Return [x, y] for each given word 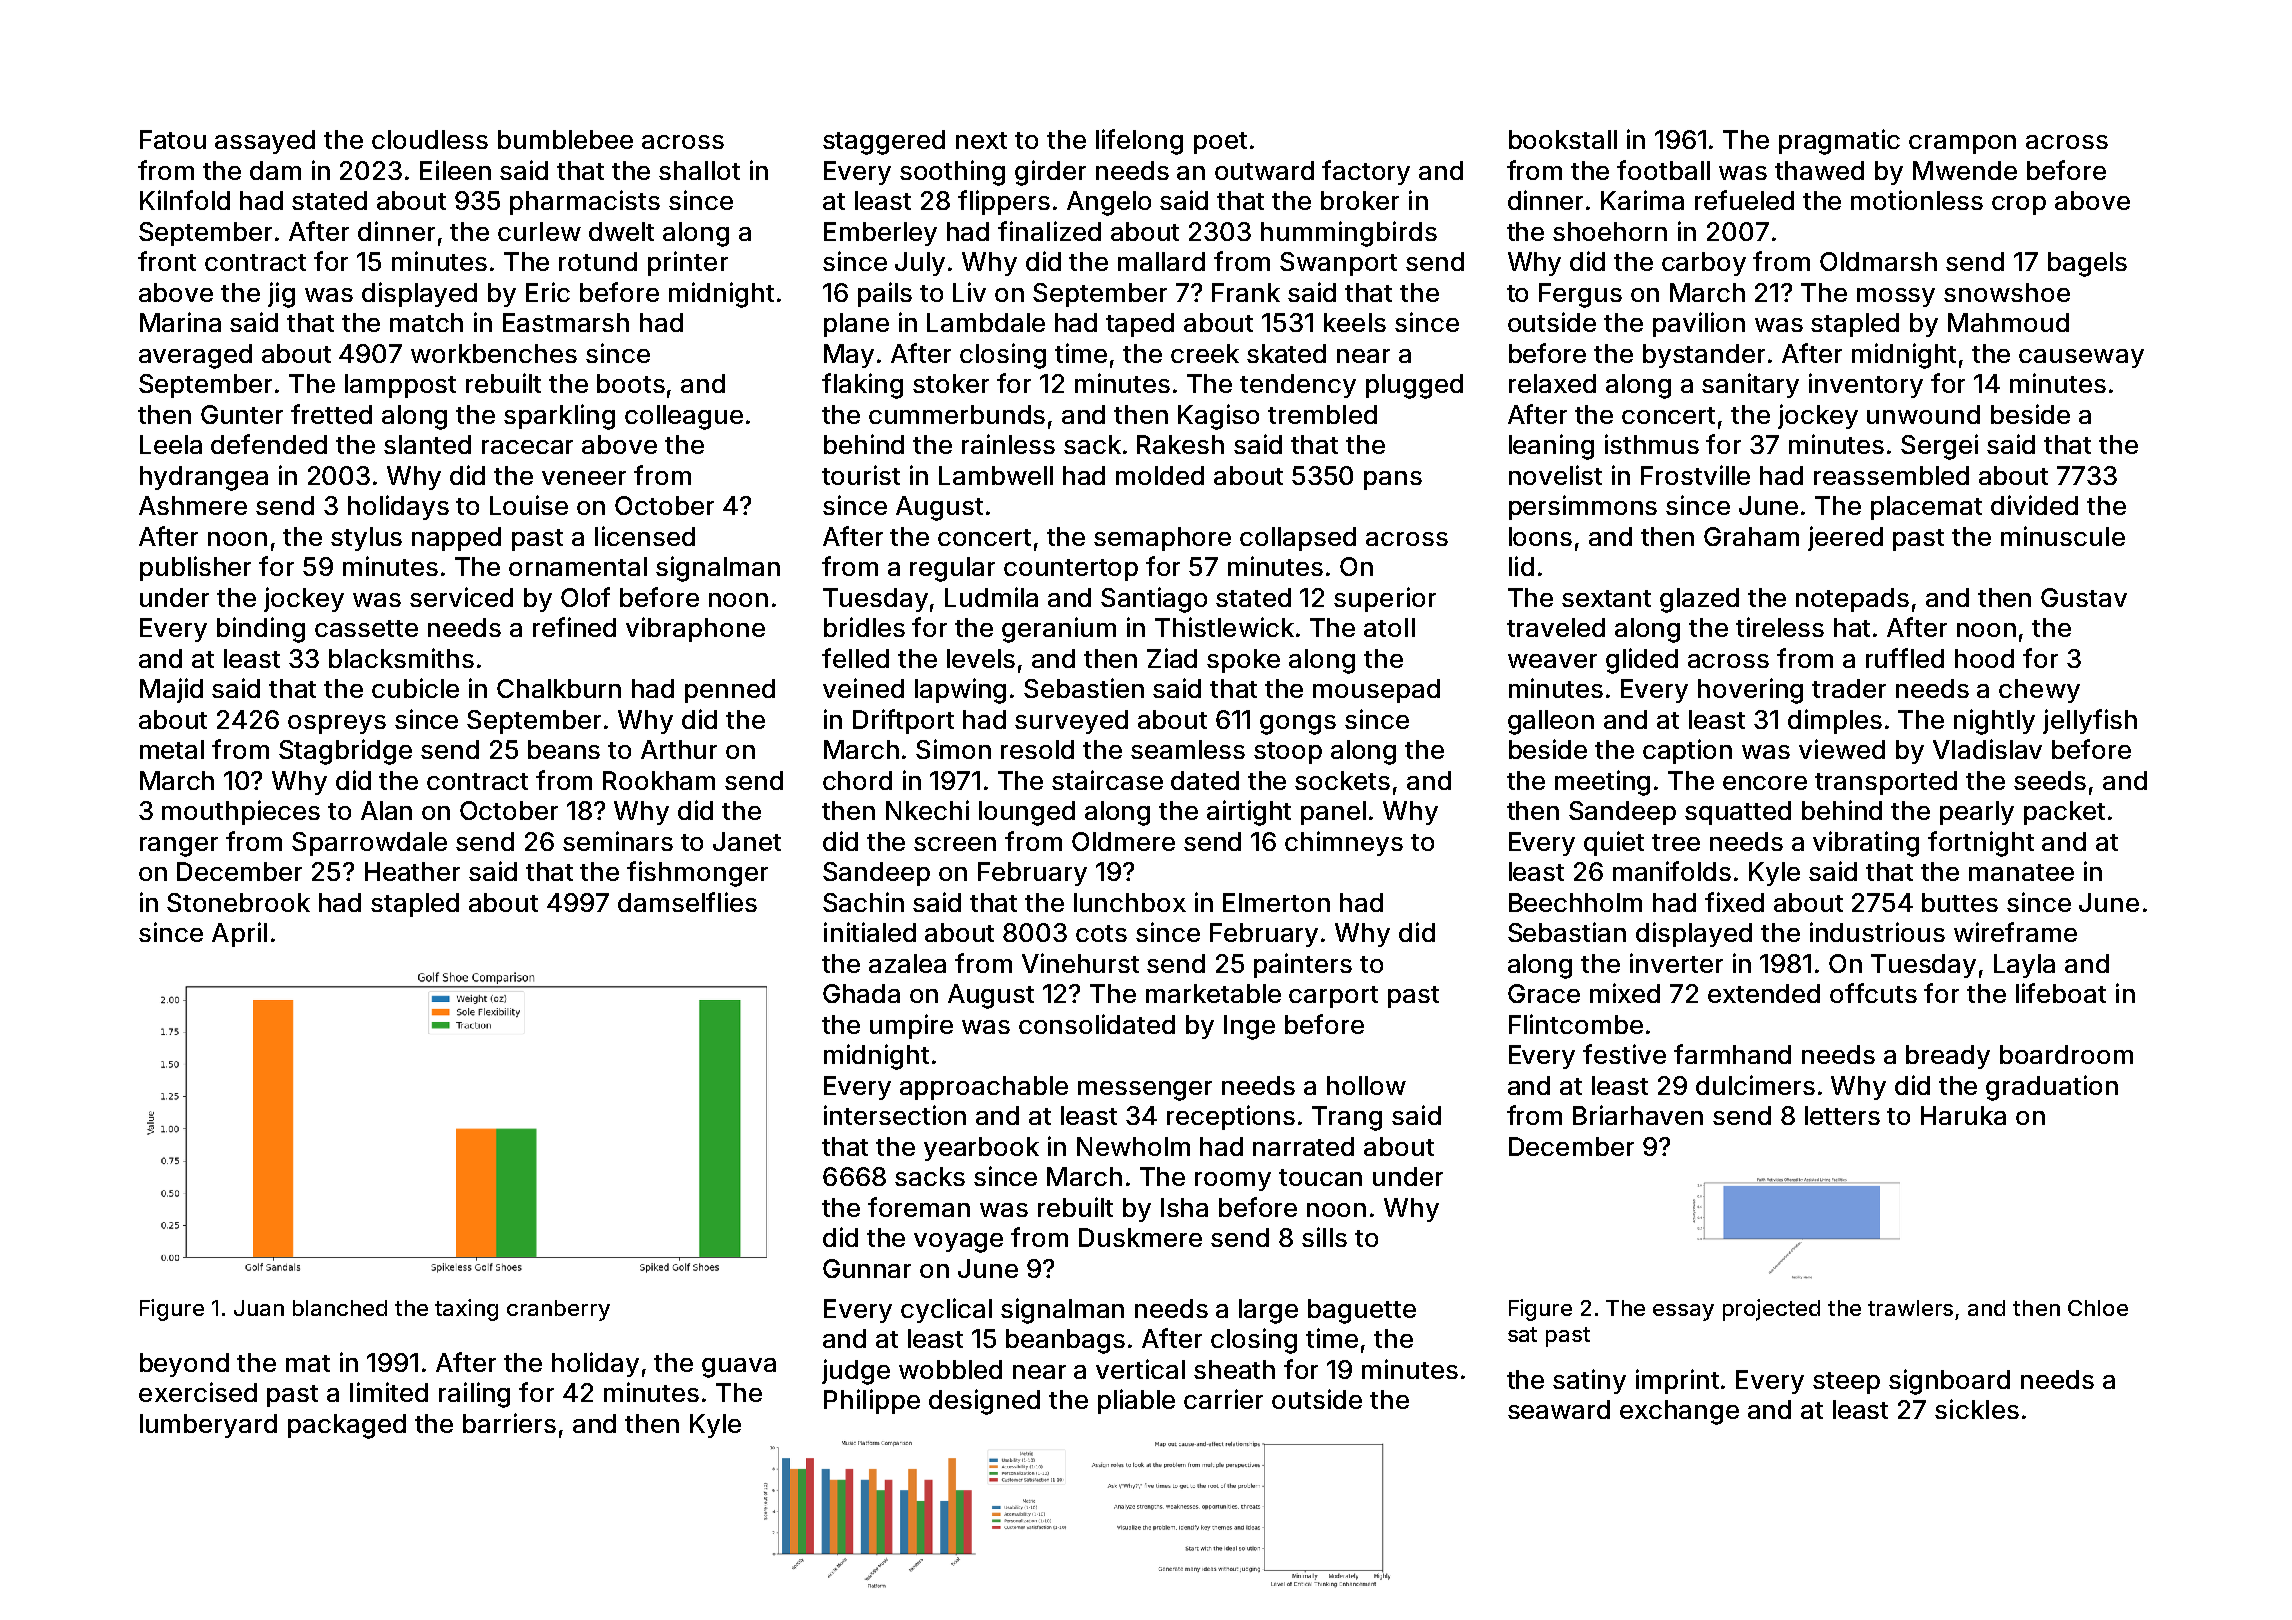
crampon [1962, 144]
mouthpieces [241, 812]
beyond [184, 1365]
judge [856, 1372]
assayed [265, 142]
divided [2034, 505]
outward [1264, 170]
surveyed [1071, 722]
